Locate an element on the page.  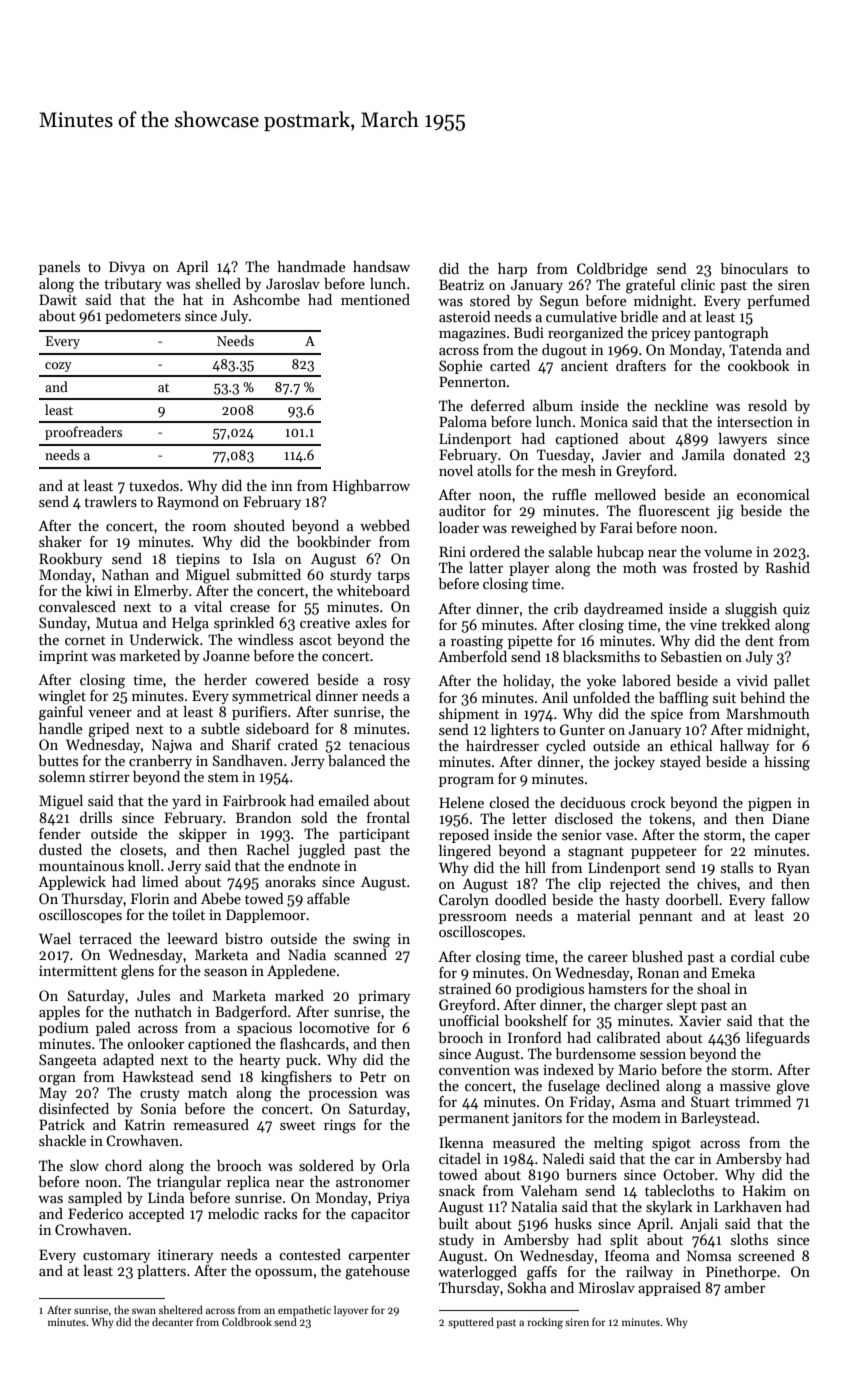
doodled is located at coordinates (521, 899).
